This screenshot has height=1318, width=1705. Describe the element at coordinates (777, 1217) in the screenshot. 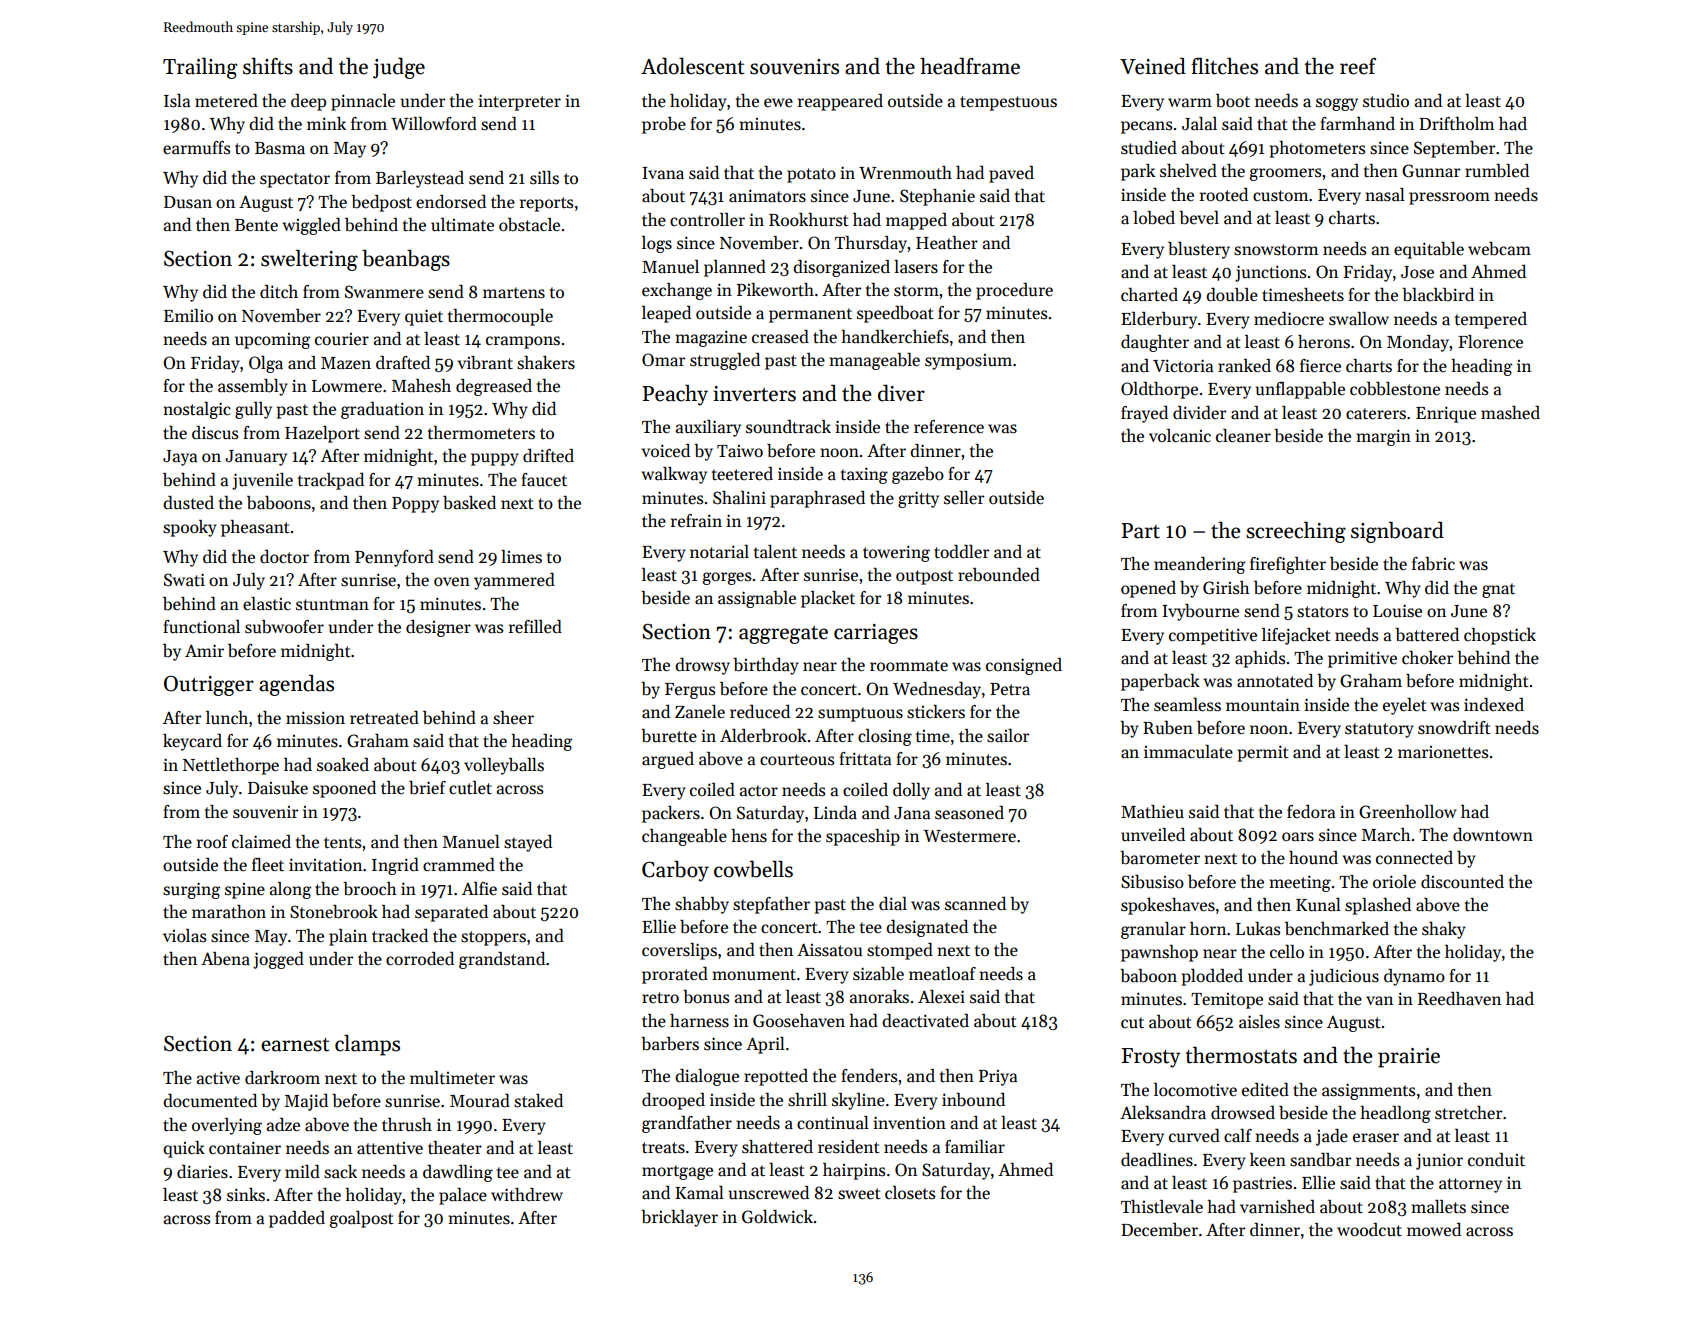

I see `Goldwick` at that location.
